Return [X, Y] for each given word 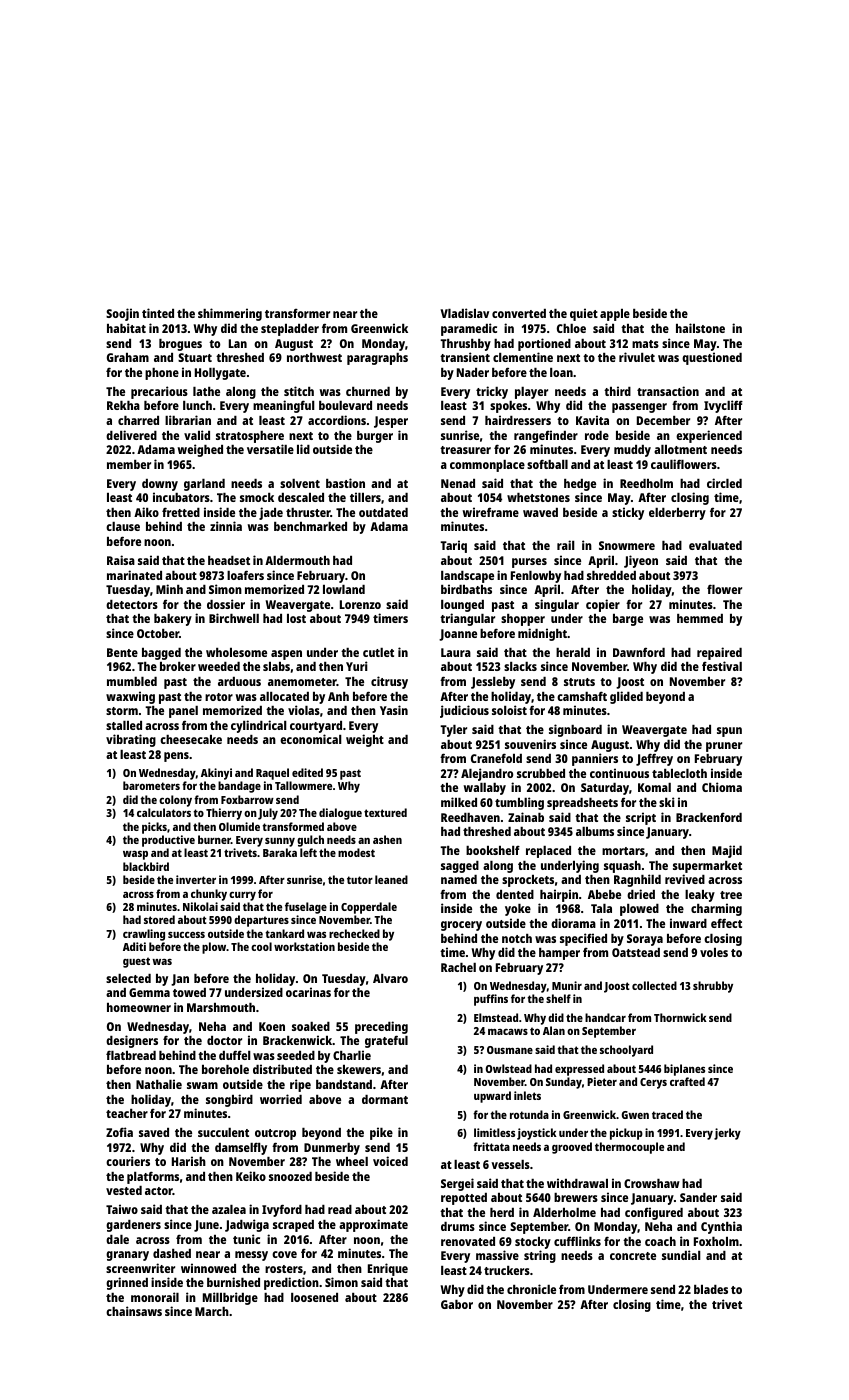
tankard [284, 933]
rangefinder [546, 436]
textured [385, 812]
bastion [345, 483]
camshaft [582, 696]
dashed [172, 1253]
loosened [314, 1297]
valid [197, 435]
